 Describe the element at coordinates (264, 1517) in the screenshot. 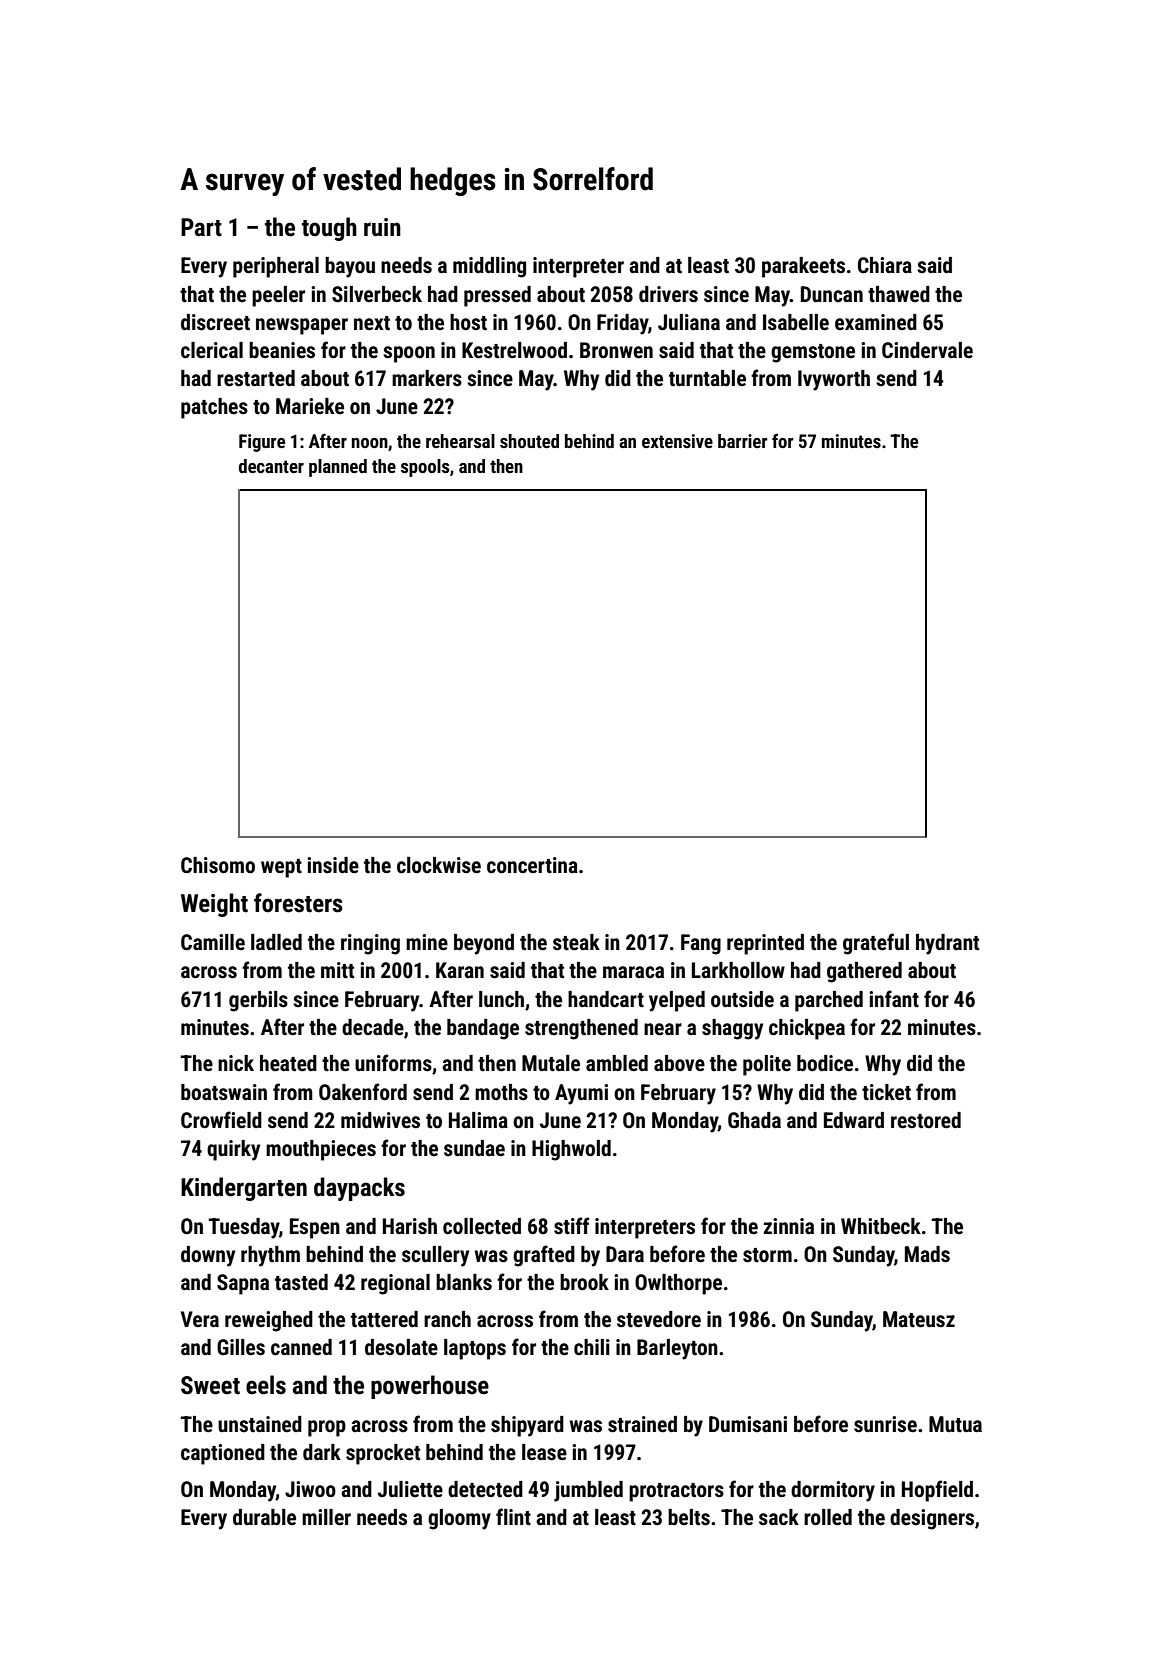

I see `durable` at that location.
